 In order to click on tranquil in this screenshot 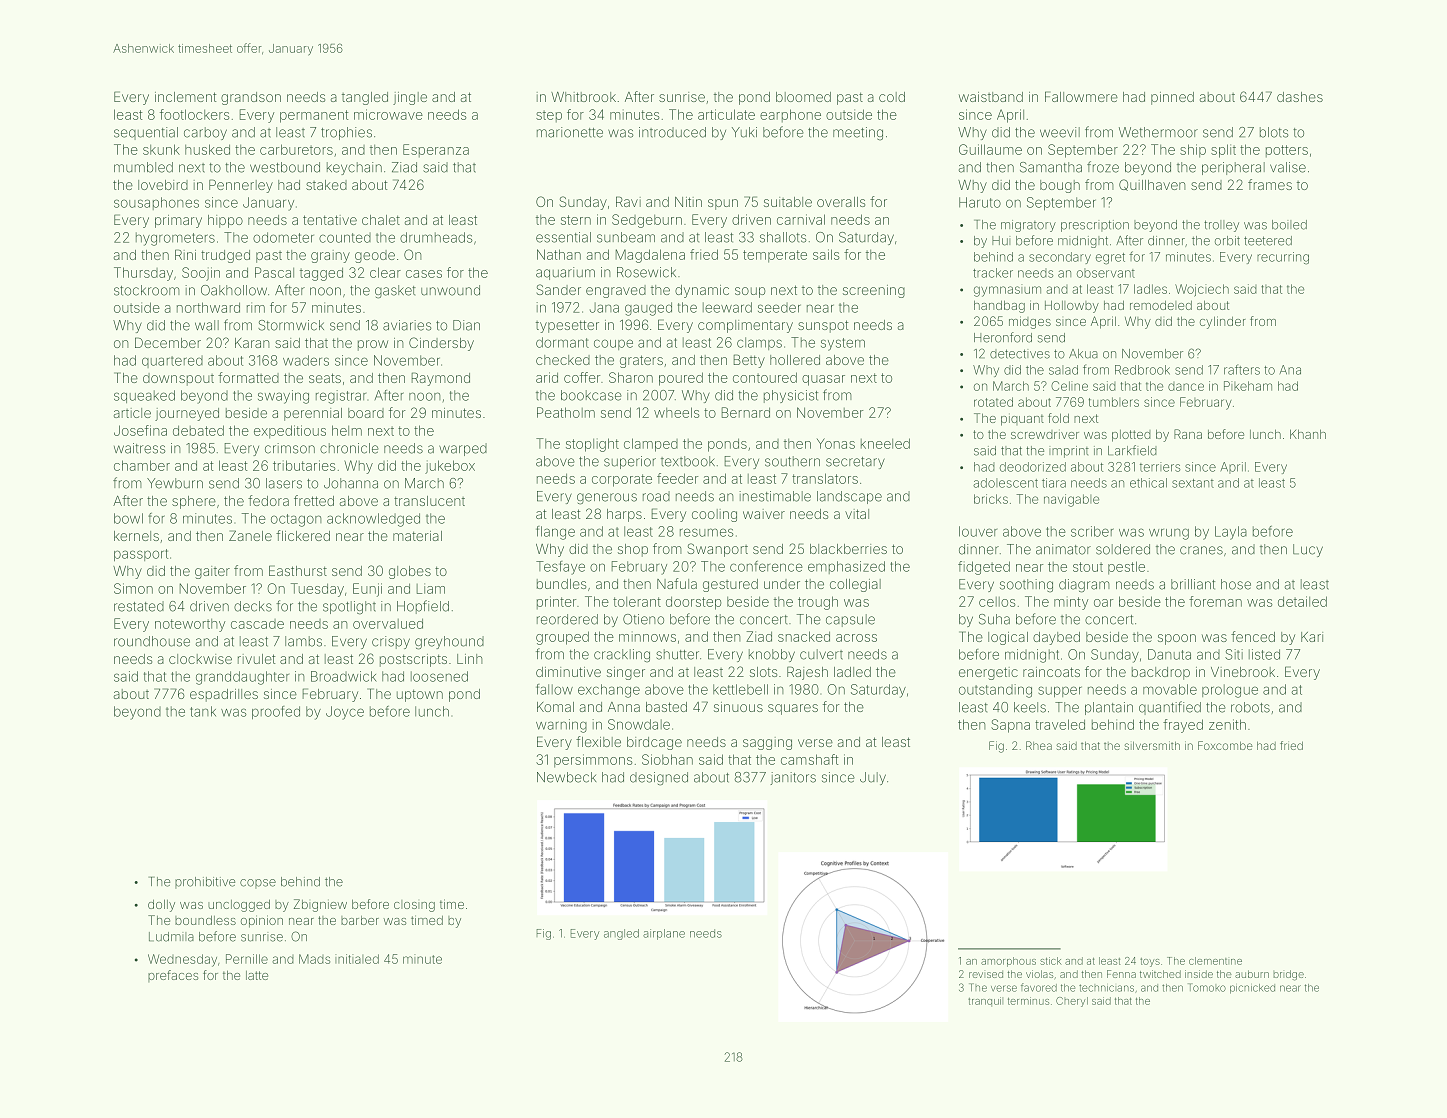, I will do `click(985, 1002)`.
